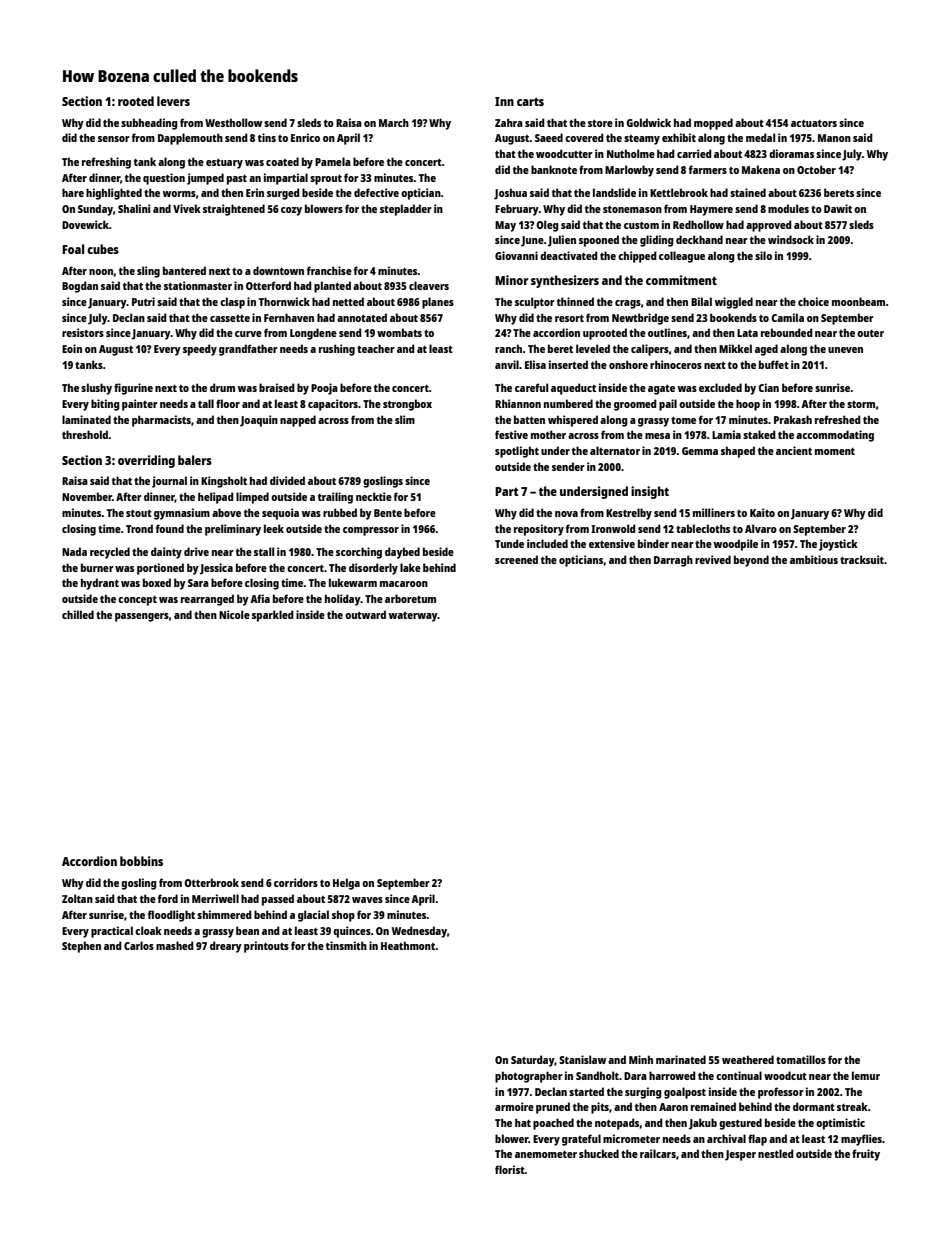  Describe the element at coordinates (738, 452) in the document. I see `shaped` at that location.
